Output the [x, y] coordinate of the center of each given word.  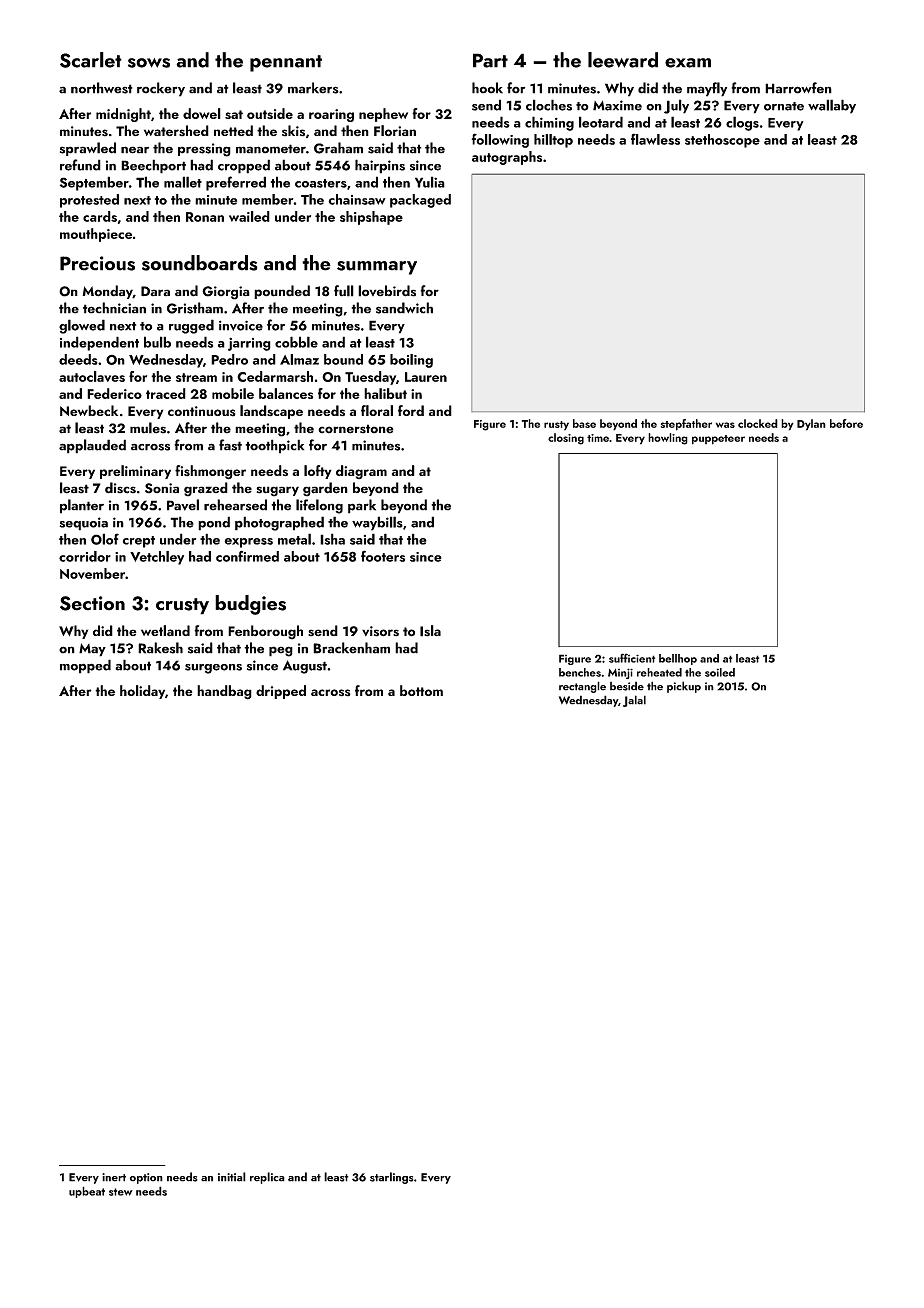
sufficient [632, 658]
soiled [720, 672]
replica [267, 1178]
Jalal [634, 701]
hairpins [380, 166]
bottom [421, 690]
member [268, 199]
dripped [281, 692]
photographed [279, 523]
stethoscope [722, 141]
